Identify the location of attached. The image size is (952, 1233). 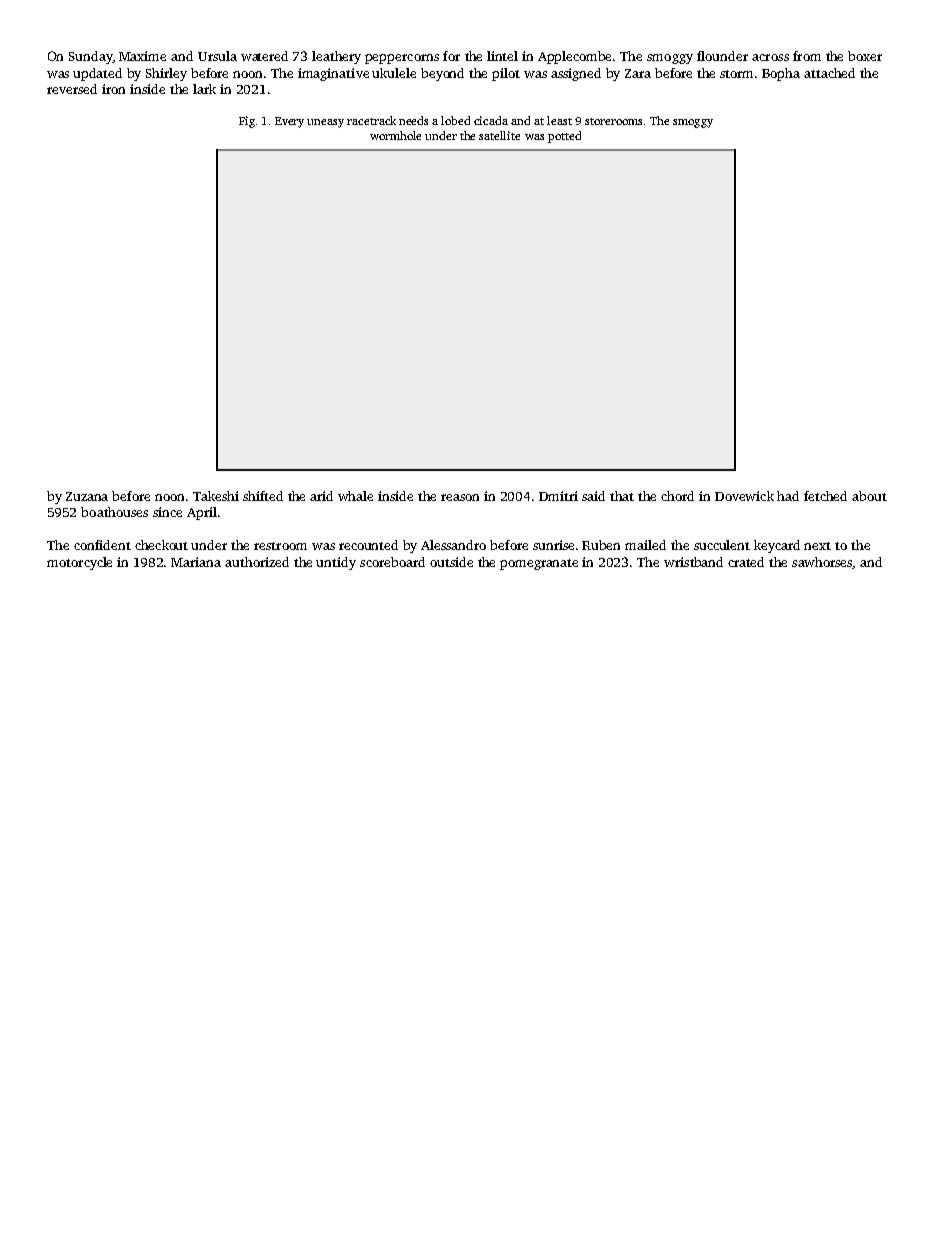
(829, 73).
